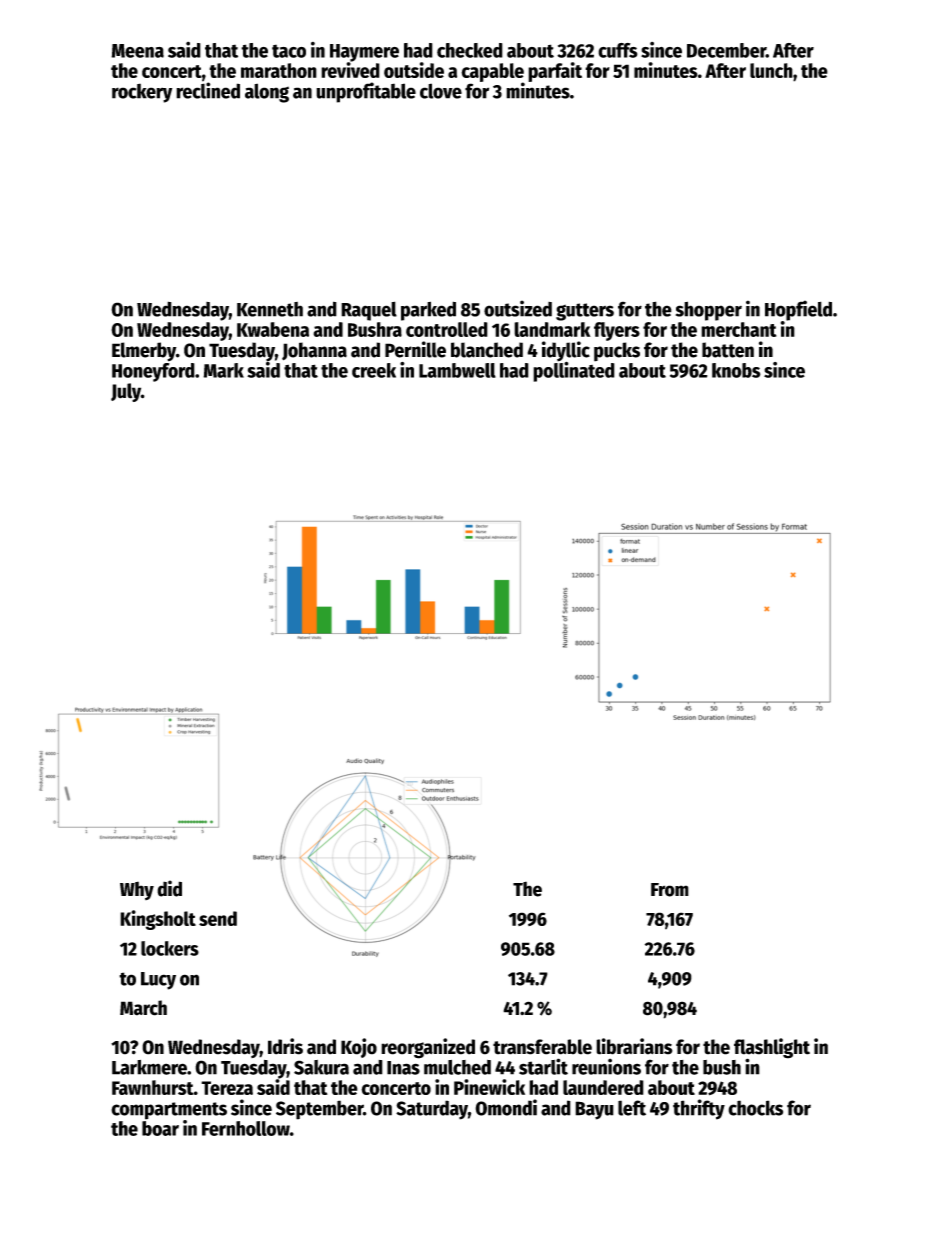  I want to click on Fernhollow, so click(246, 1128).
